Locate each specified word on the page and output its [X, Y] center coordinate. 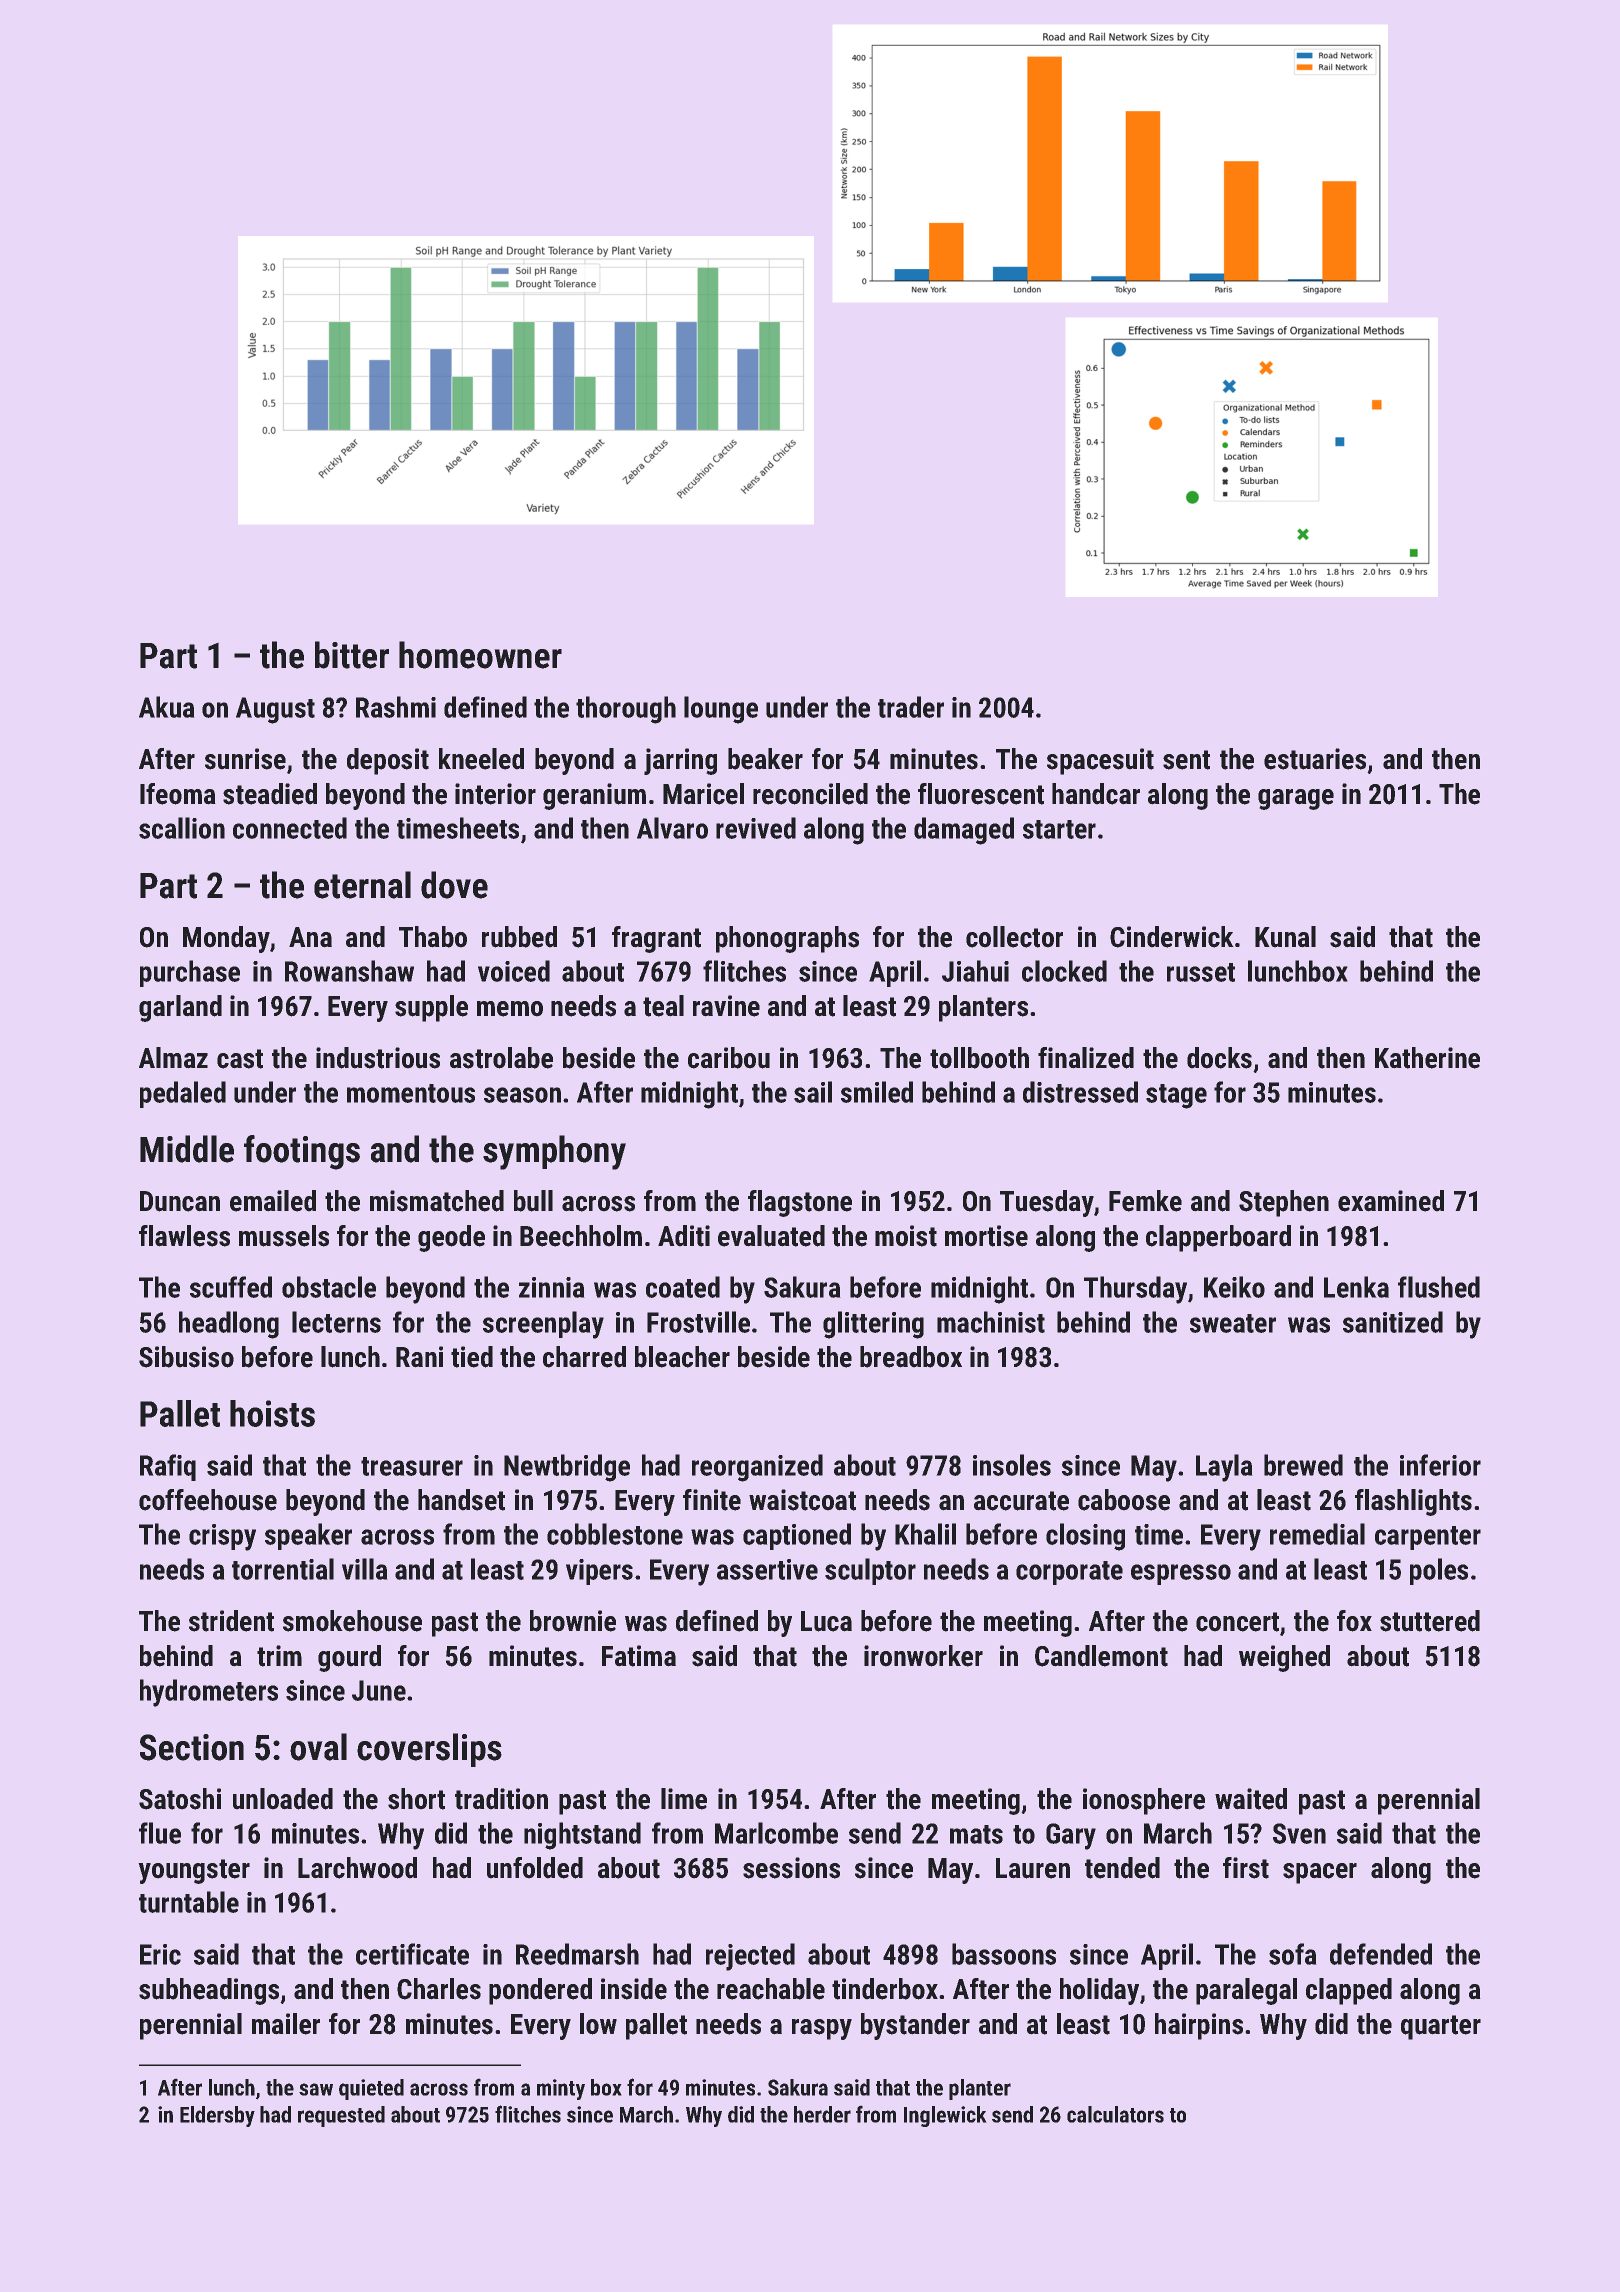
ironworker [923, 1656]
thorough [626, 710]
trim [279, 1656]
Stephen [1284, 1203]
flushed [1439, 1287]
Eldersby [217, 2116]
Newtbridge [567, 1468]
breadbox [911, 1357]
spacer [1320, 1873]
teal [663, 1006]
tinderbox [885, 1989]
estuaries [1315, 759]
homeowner [480, 655]
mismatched [437, 1201]
